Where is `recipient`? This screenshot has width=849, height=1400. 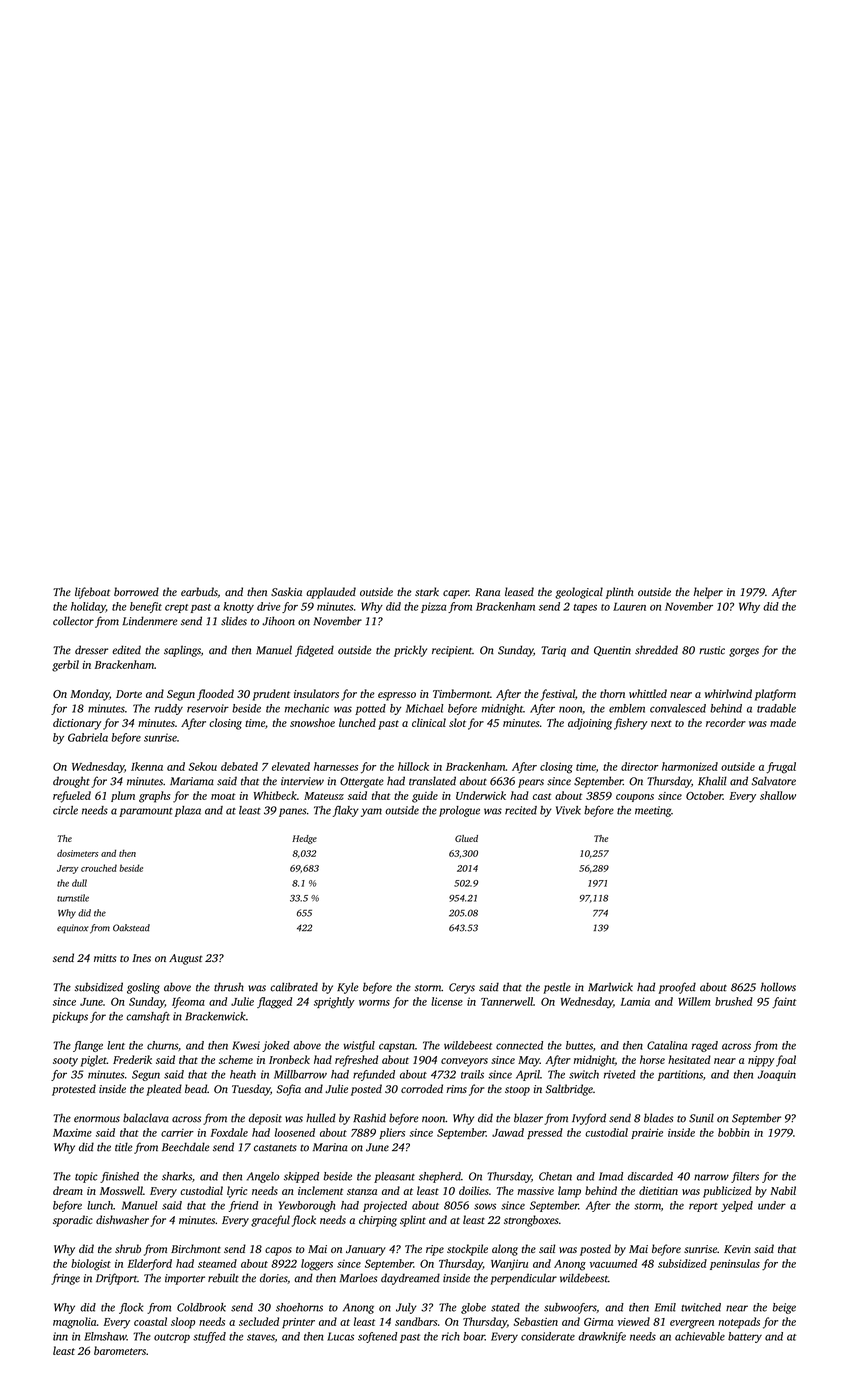 recipient is located at coordinates (452, 651).
